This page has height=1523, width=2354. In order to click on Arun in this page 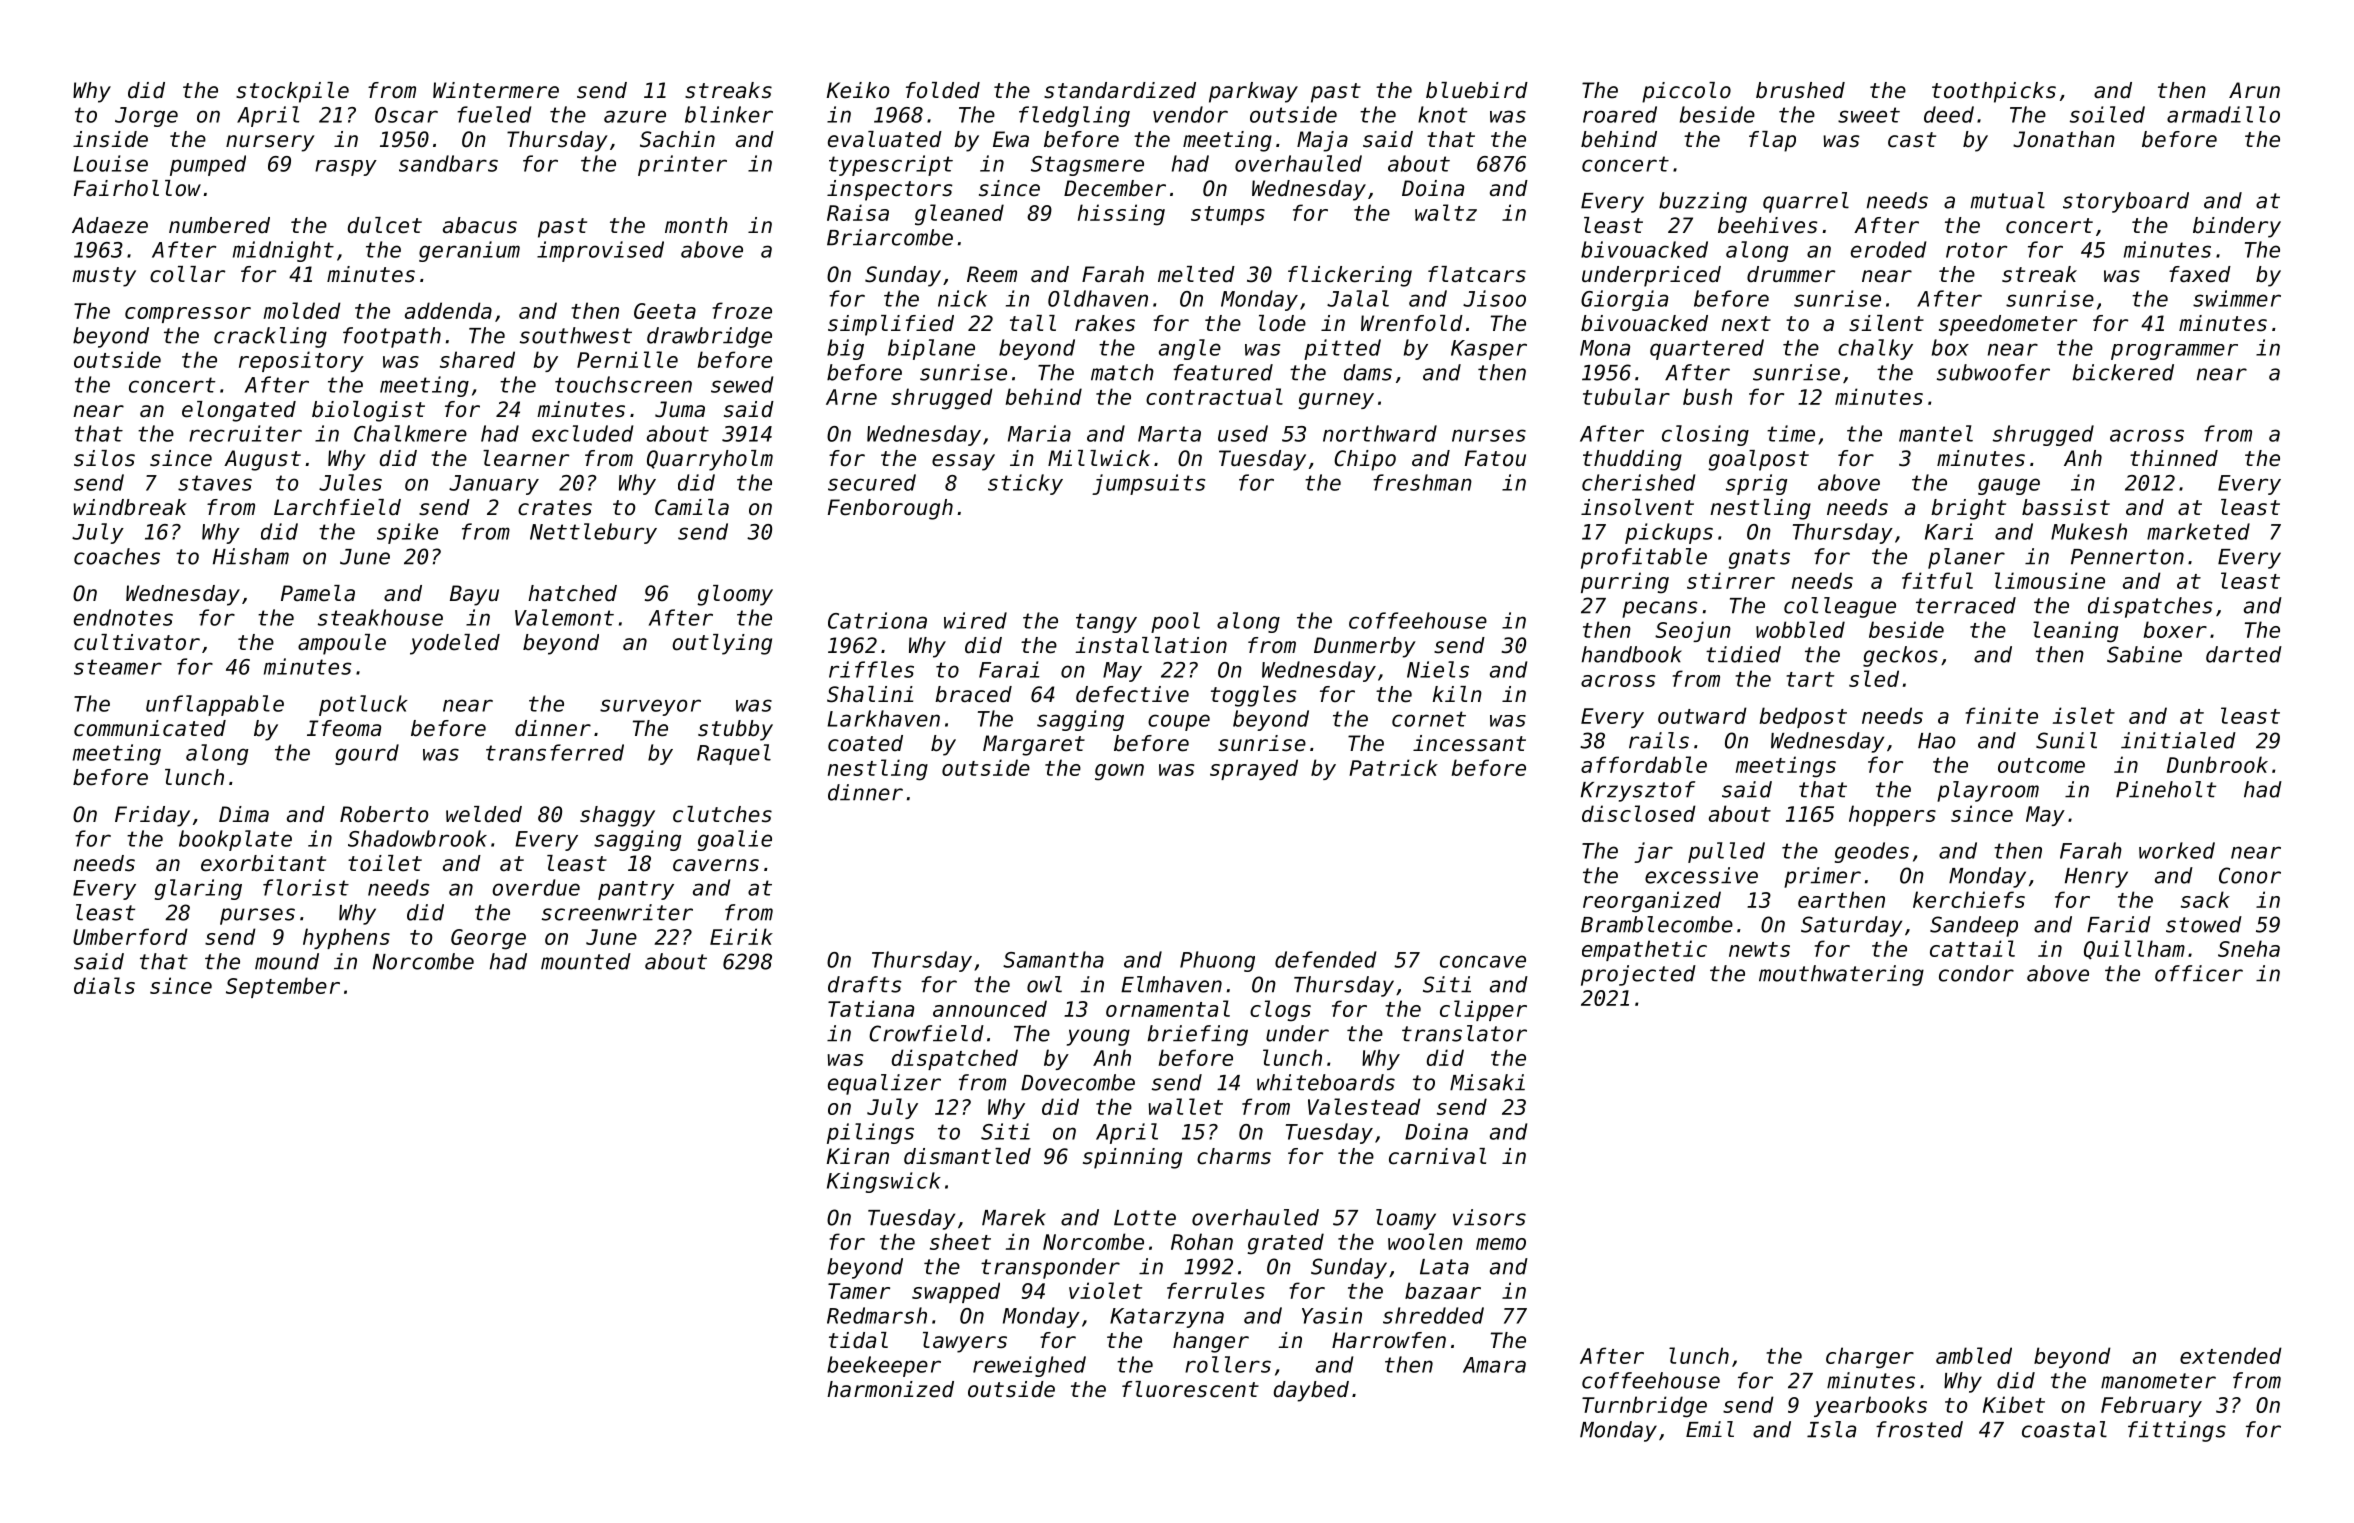, I will do `click(2254, 90)`.
